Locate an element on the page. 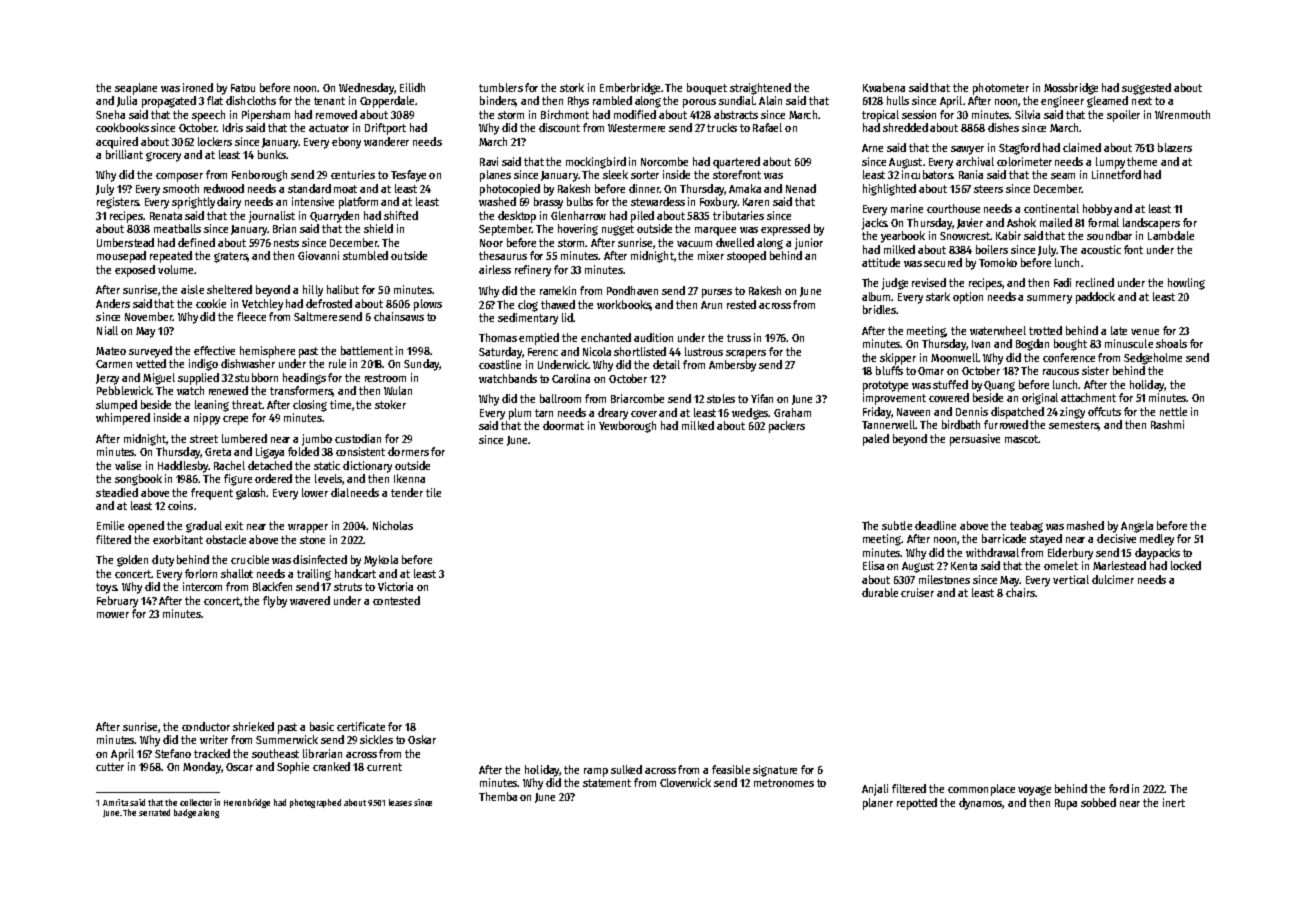  stork is located at coordinates (572, 87).
